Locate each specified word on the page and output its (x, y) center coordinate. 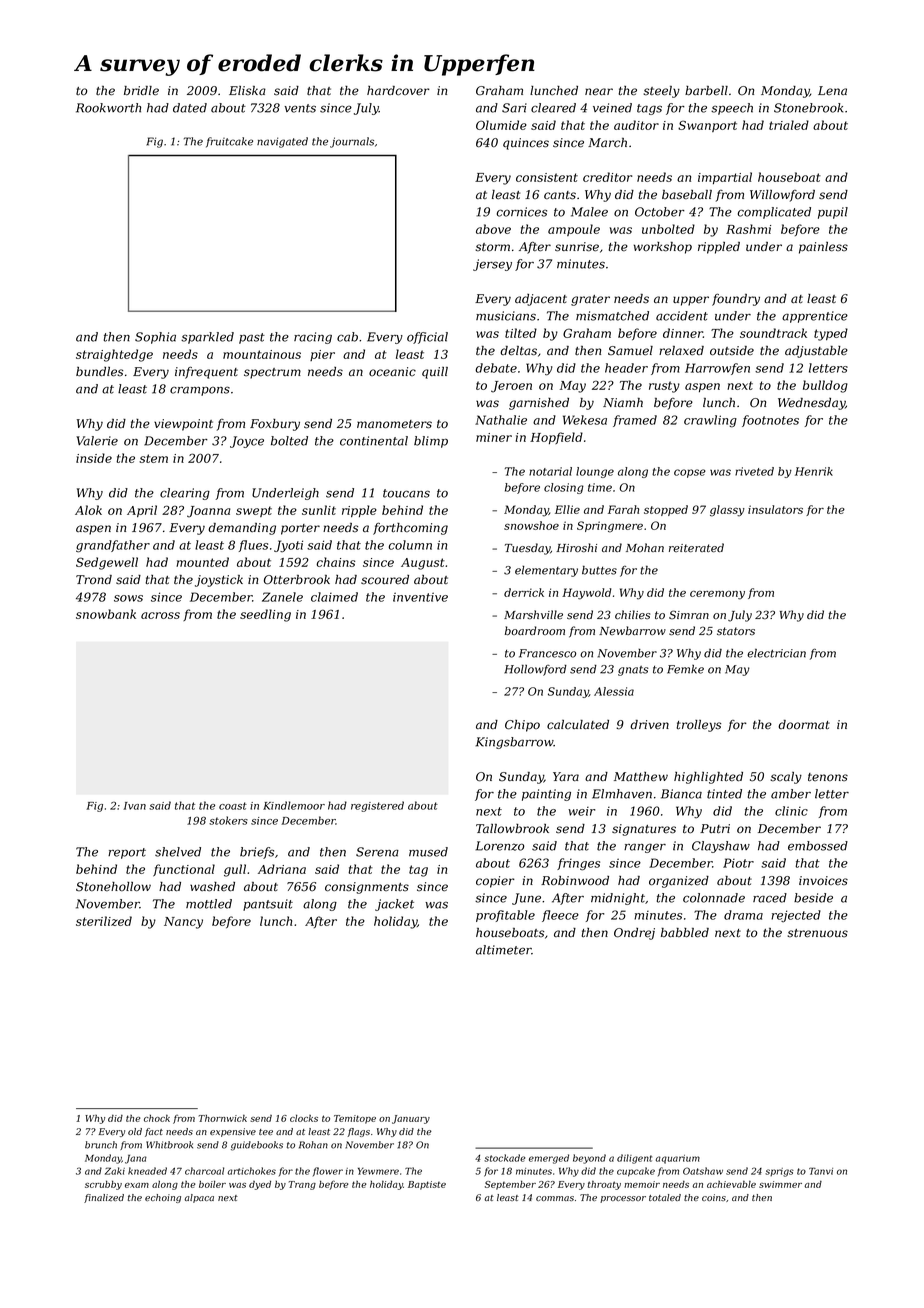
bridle (141, 91)
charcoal (204, 1171)
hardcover (398, 91)
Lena (832, 90)
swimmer (780, 1184)
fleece (560, 916)
